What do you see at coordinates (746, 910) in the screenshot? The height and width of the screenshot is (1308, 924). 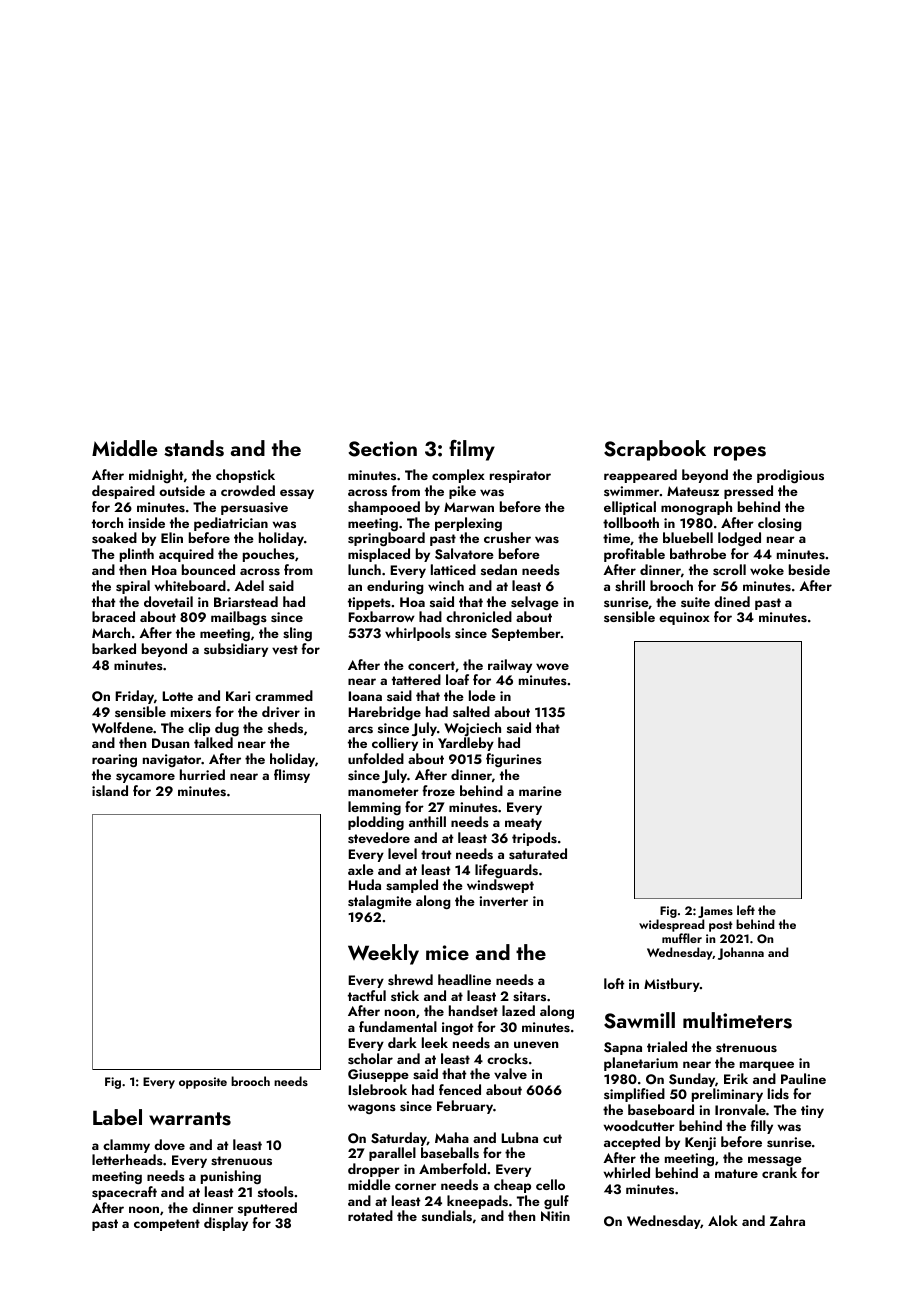 I see `left` at bounding box center [746, 910].
